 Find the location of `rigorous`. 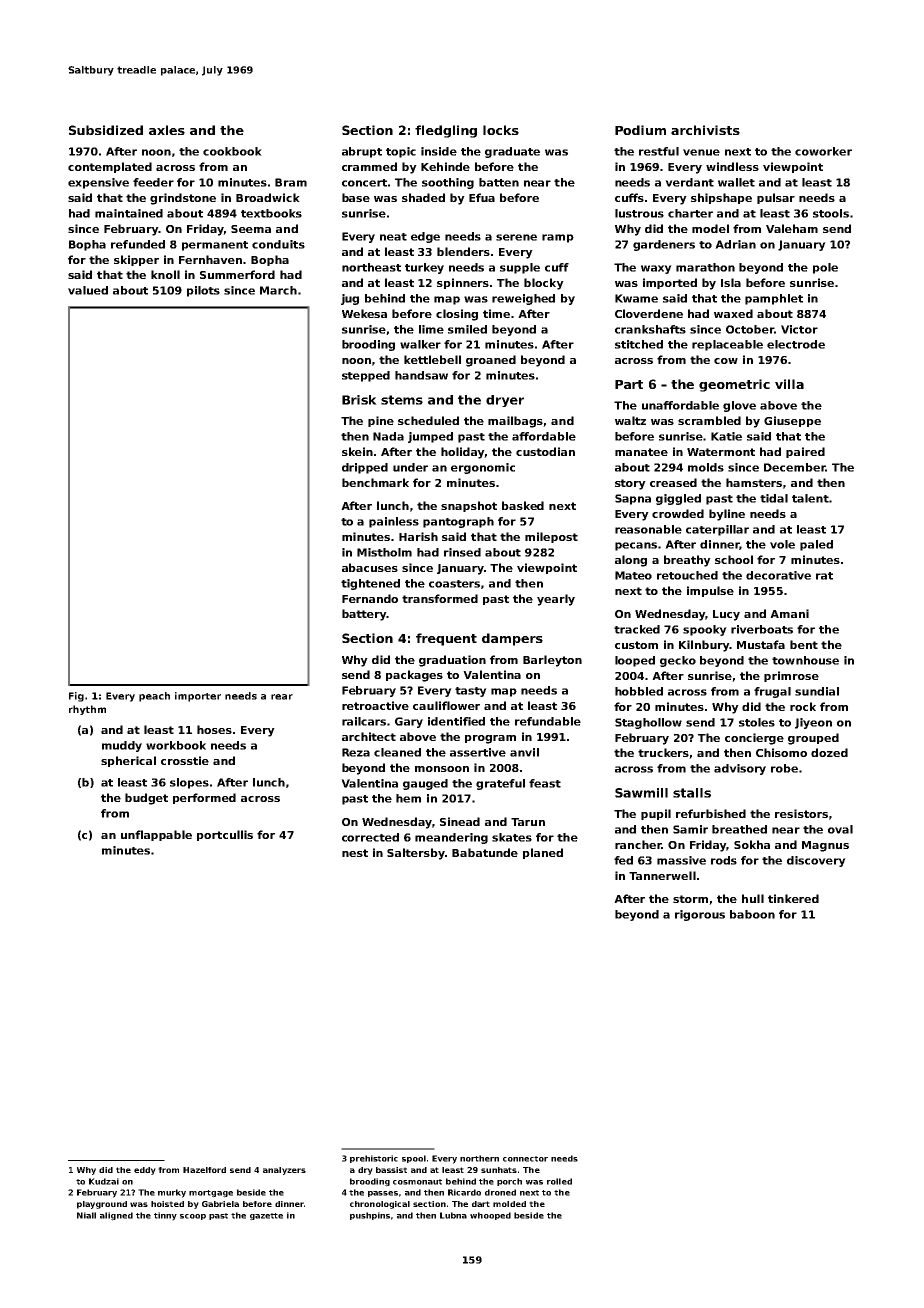

rigorous is located at coordinates (700, 915).
